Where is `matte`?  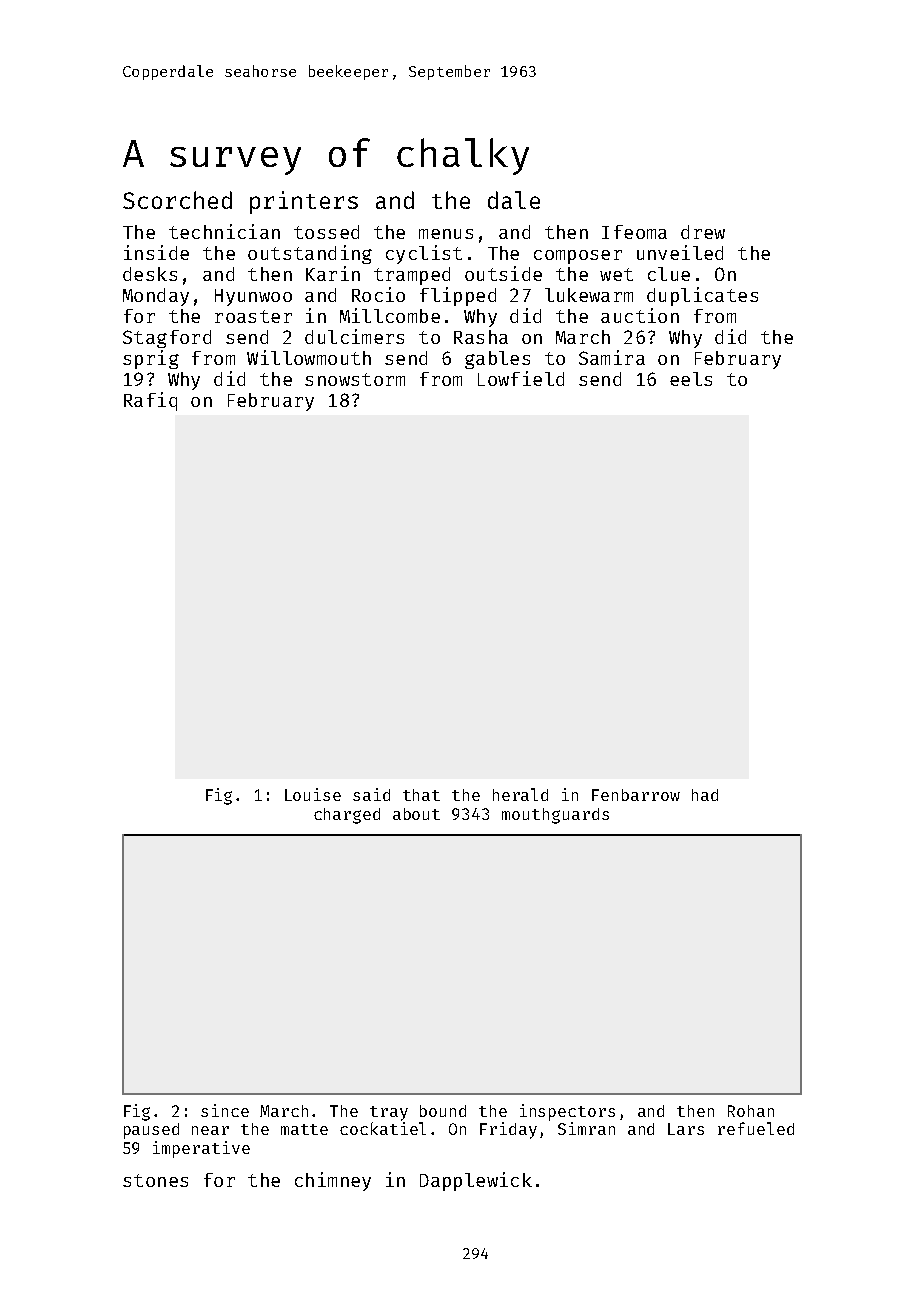
matte is located at coordinates (304, 1129).
